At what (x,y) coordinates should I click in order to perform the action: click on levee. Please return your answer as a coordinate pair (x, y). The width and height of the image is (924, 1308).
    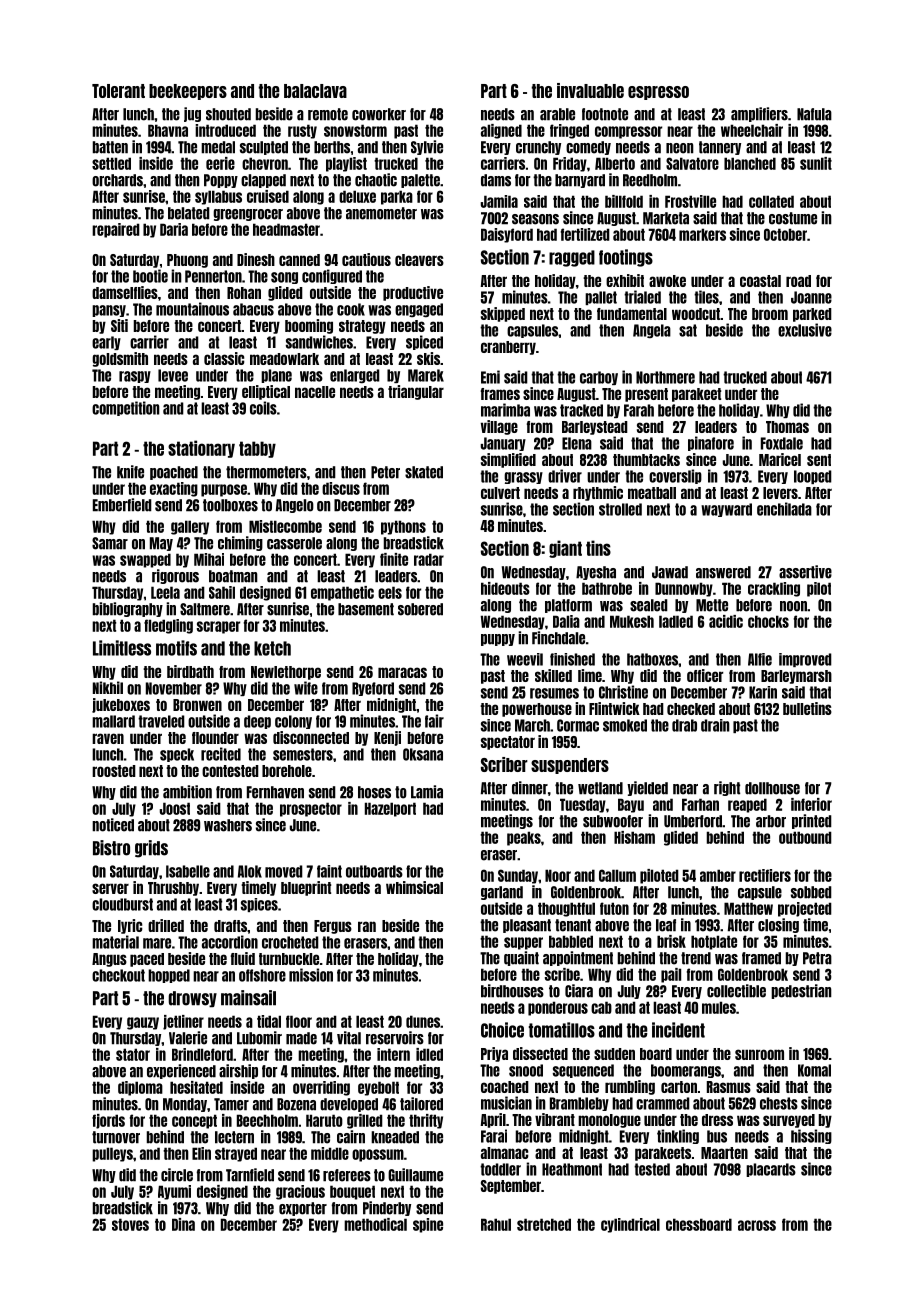
    Looking at the image, I should click on (173, 375).
